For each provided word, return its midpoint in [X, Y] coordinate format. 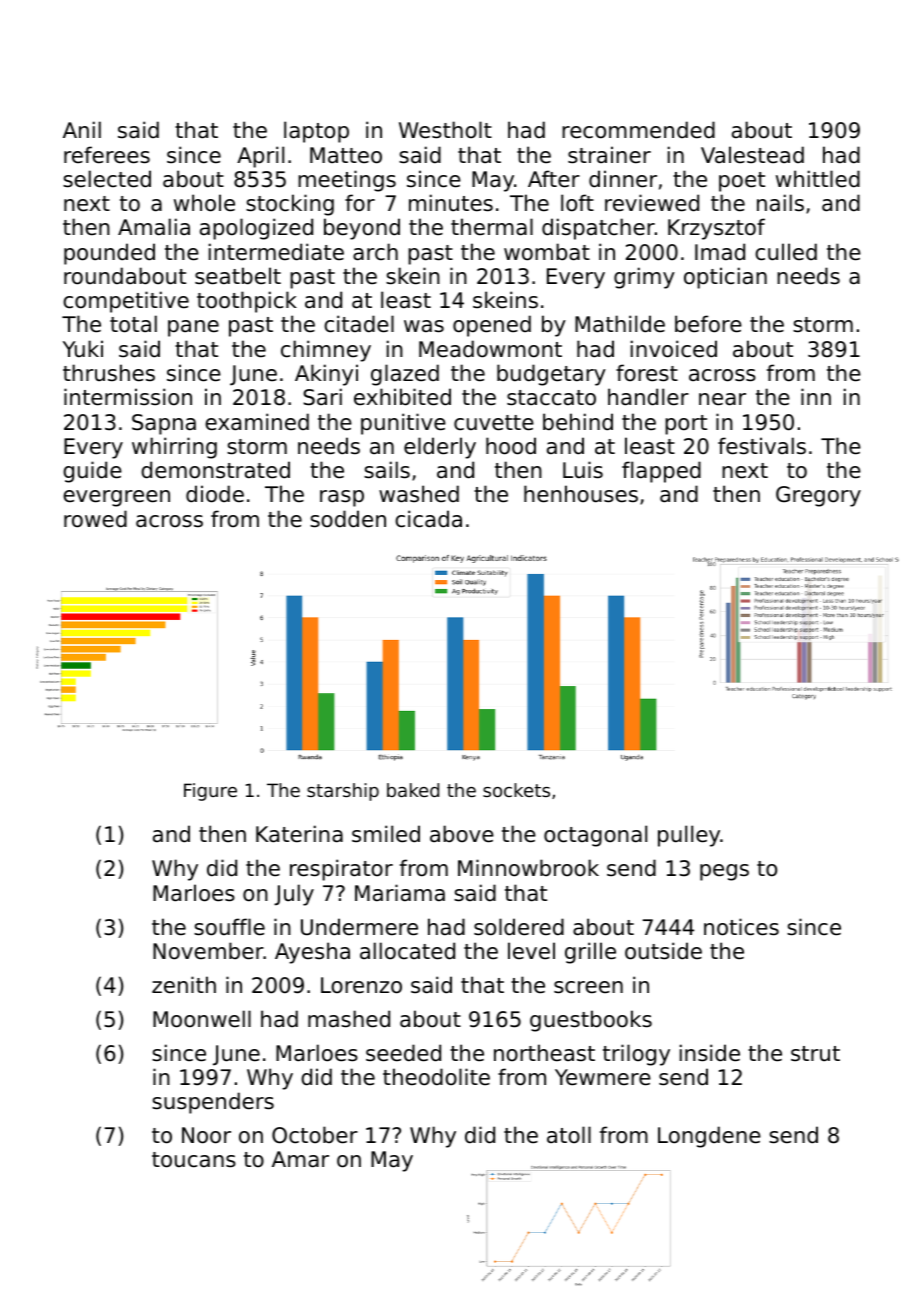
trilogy [636, 1055]
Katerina [299, 834]
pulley [689, 836]
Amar [300, 1159]
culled [786, 252]
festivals [762, 446]
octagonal [595, 836]
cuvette [494, 423]
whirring [174, 448]
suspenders [213, 1103]
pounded [109, 254]
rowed [95, 519]
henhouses [581, 494]
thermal [492, 227]
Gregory [818, 496]
